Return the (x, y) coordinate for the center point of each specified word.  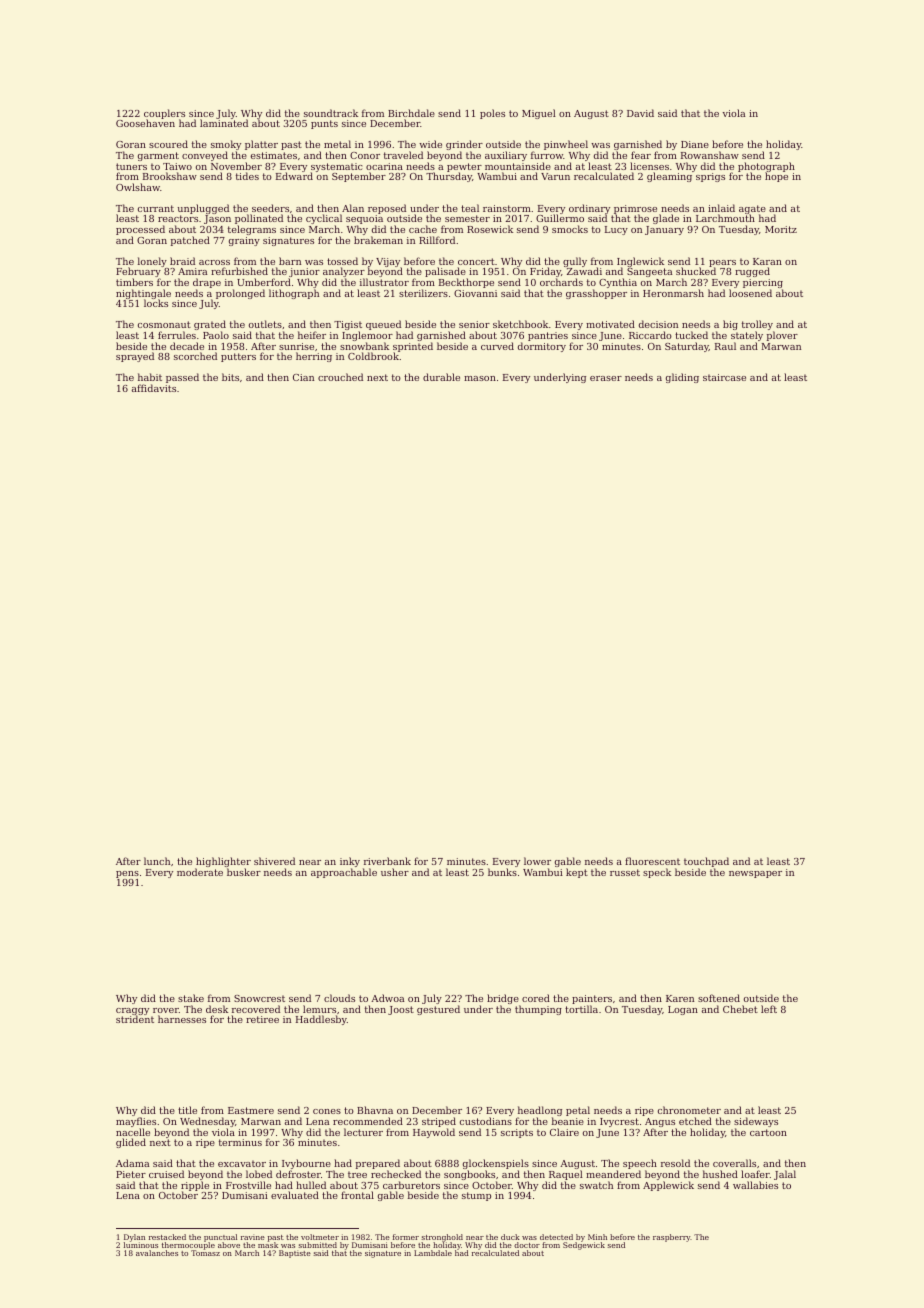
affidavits (154, 388)
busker (244, 872)
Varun (555, 176)
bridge (503, 999)
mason (480, 378)
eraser (606, 378)
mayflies (136, 1122)
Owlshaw (138, 187)
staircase (724, 377)
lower (537, 861)
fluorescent (652, 861)
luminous (141, 1245)
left (769, 1009)
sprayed (135, 357)
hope (776, 177)
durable (441, 377)
